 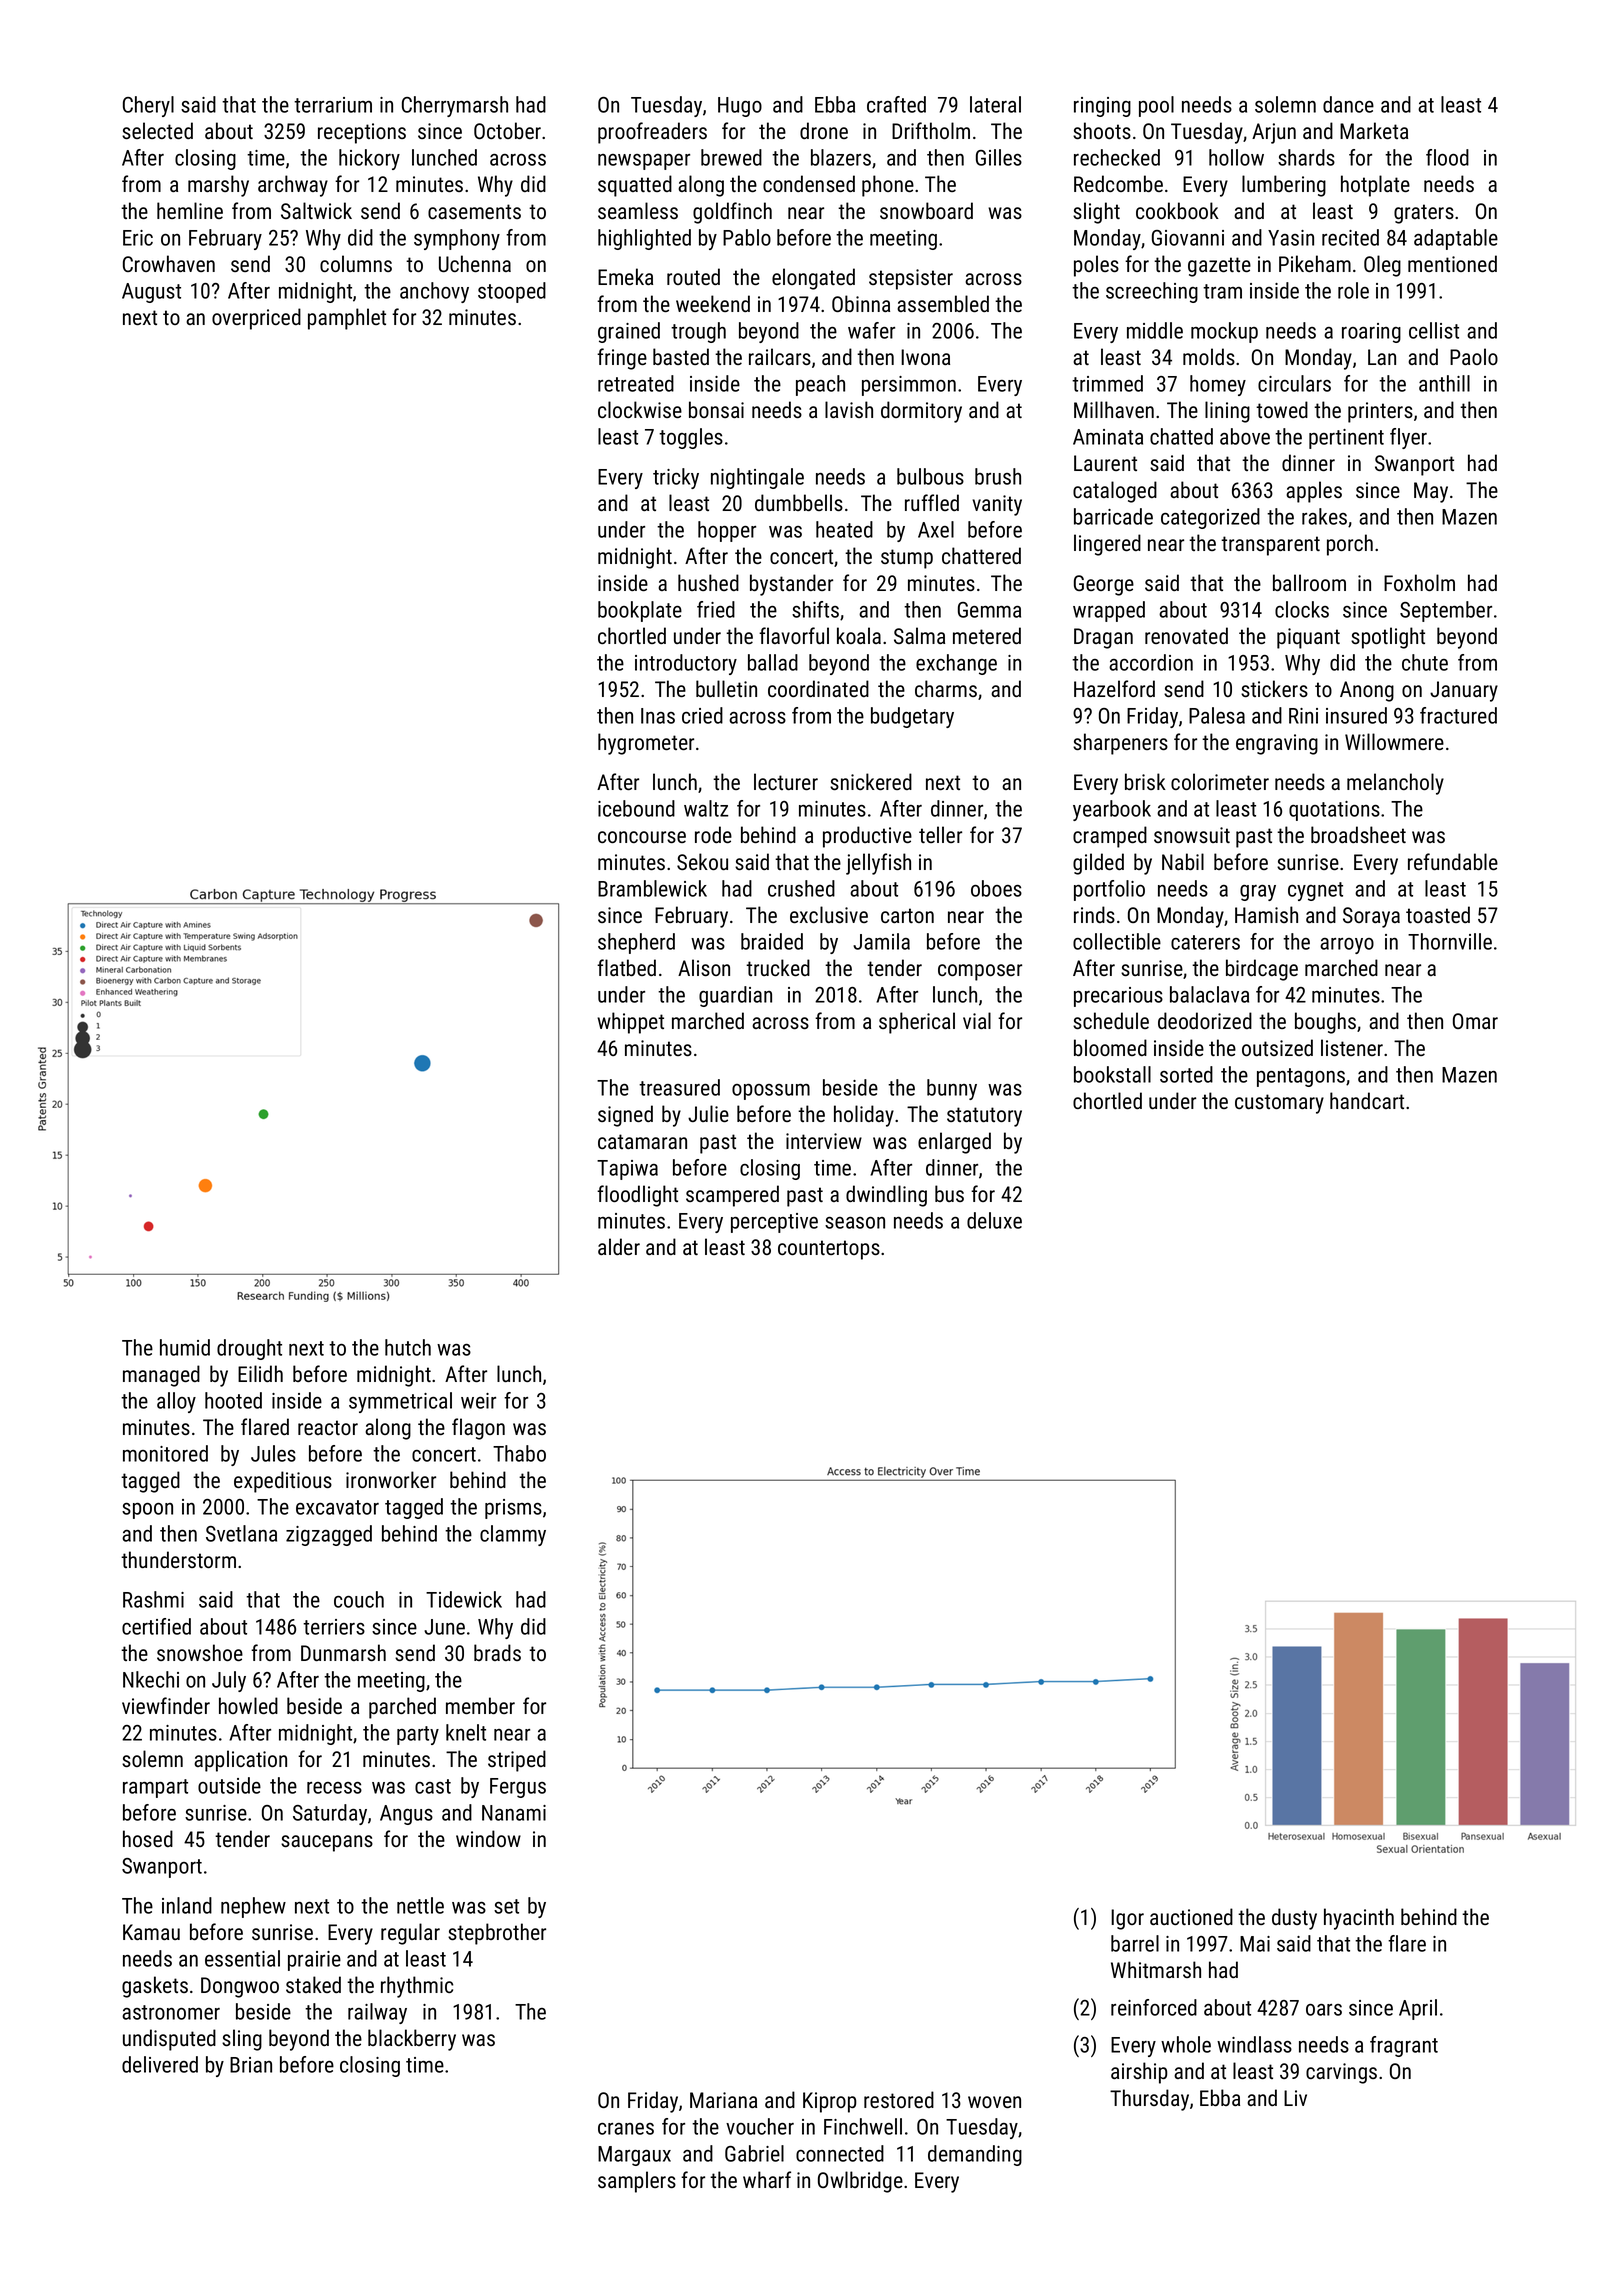 I want to click on Soraya, so click(x=1371, y=917).
